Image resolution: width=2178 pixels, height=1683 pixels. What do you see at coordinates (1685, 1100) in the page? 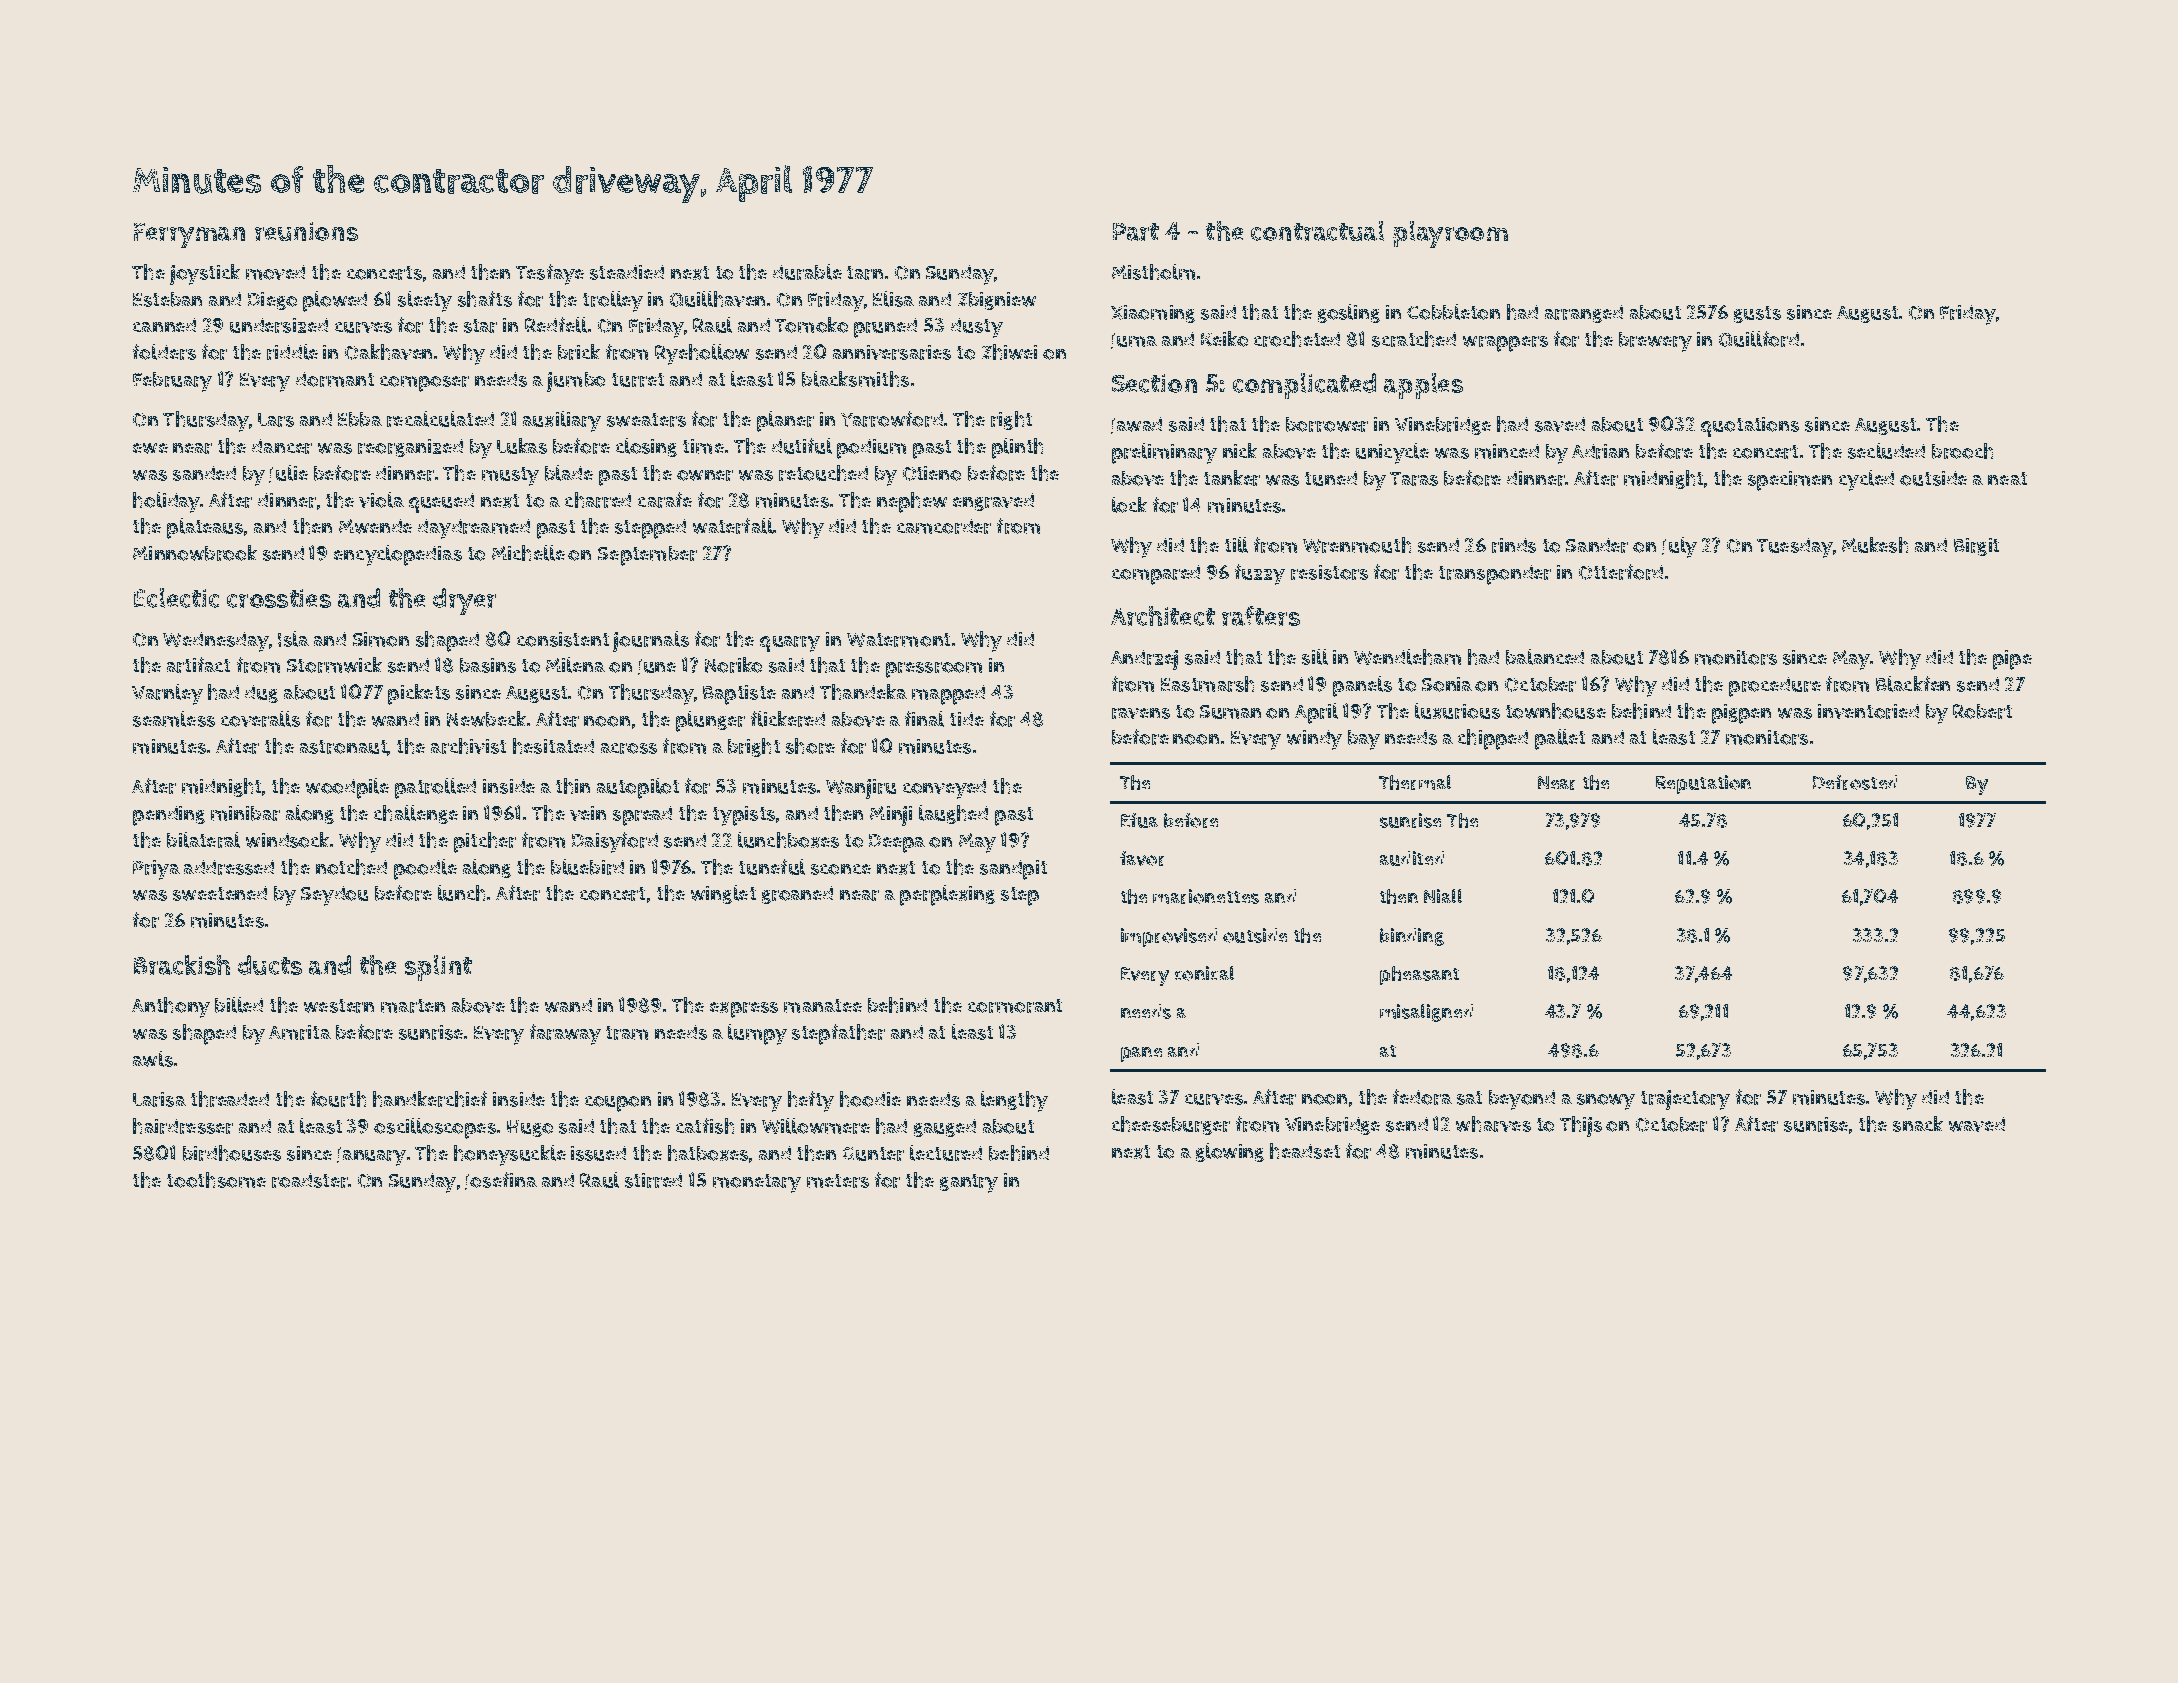
I see `trajectory` at bounding box center [1685, 1100].
